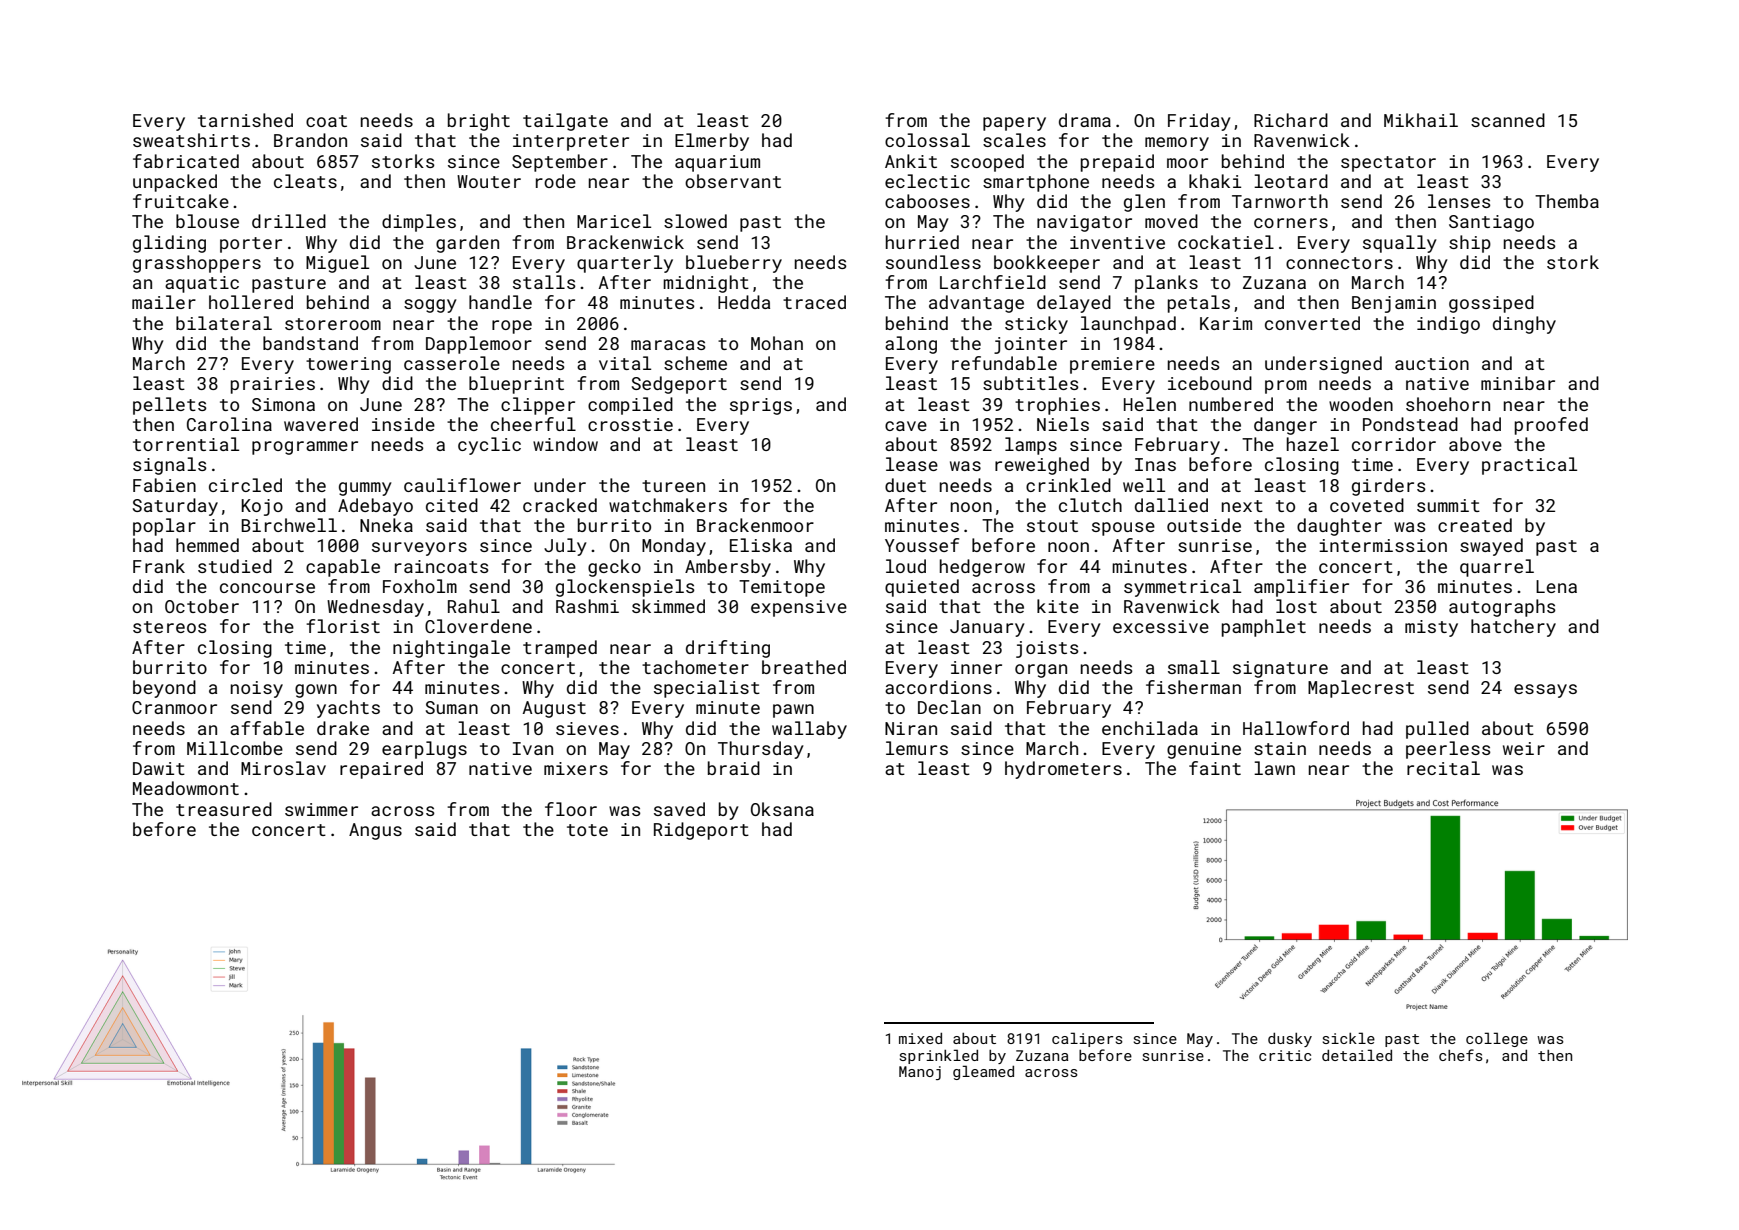  Describe the element at coordinates (283, 768) in the document. I see `Miroslav` at that location.
